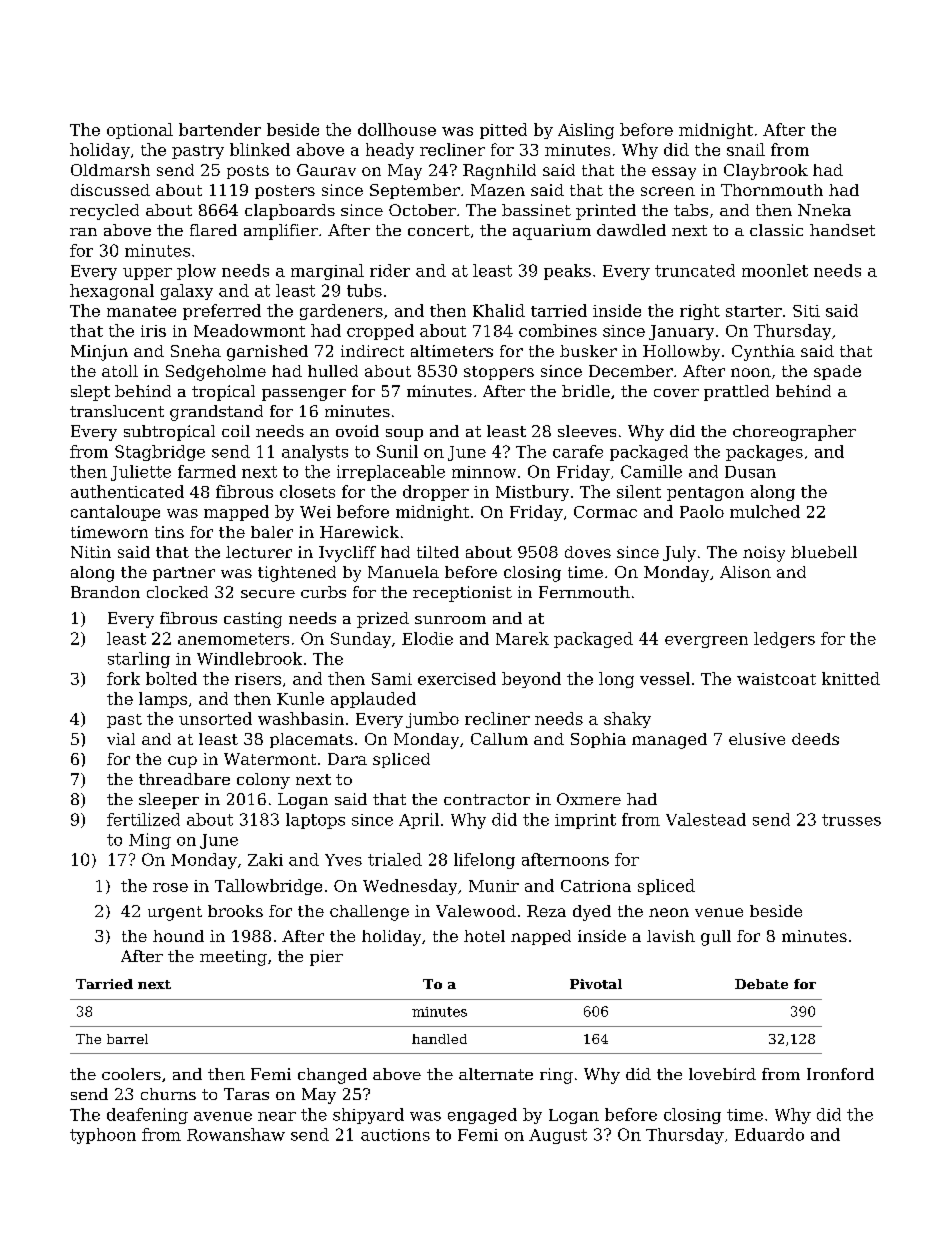  Describe the element at coordinates (706, 642) in the screenshot. I see `evergreen` at that location.
